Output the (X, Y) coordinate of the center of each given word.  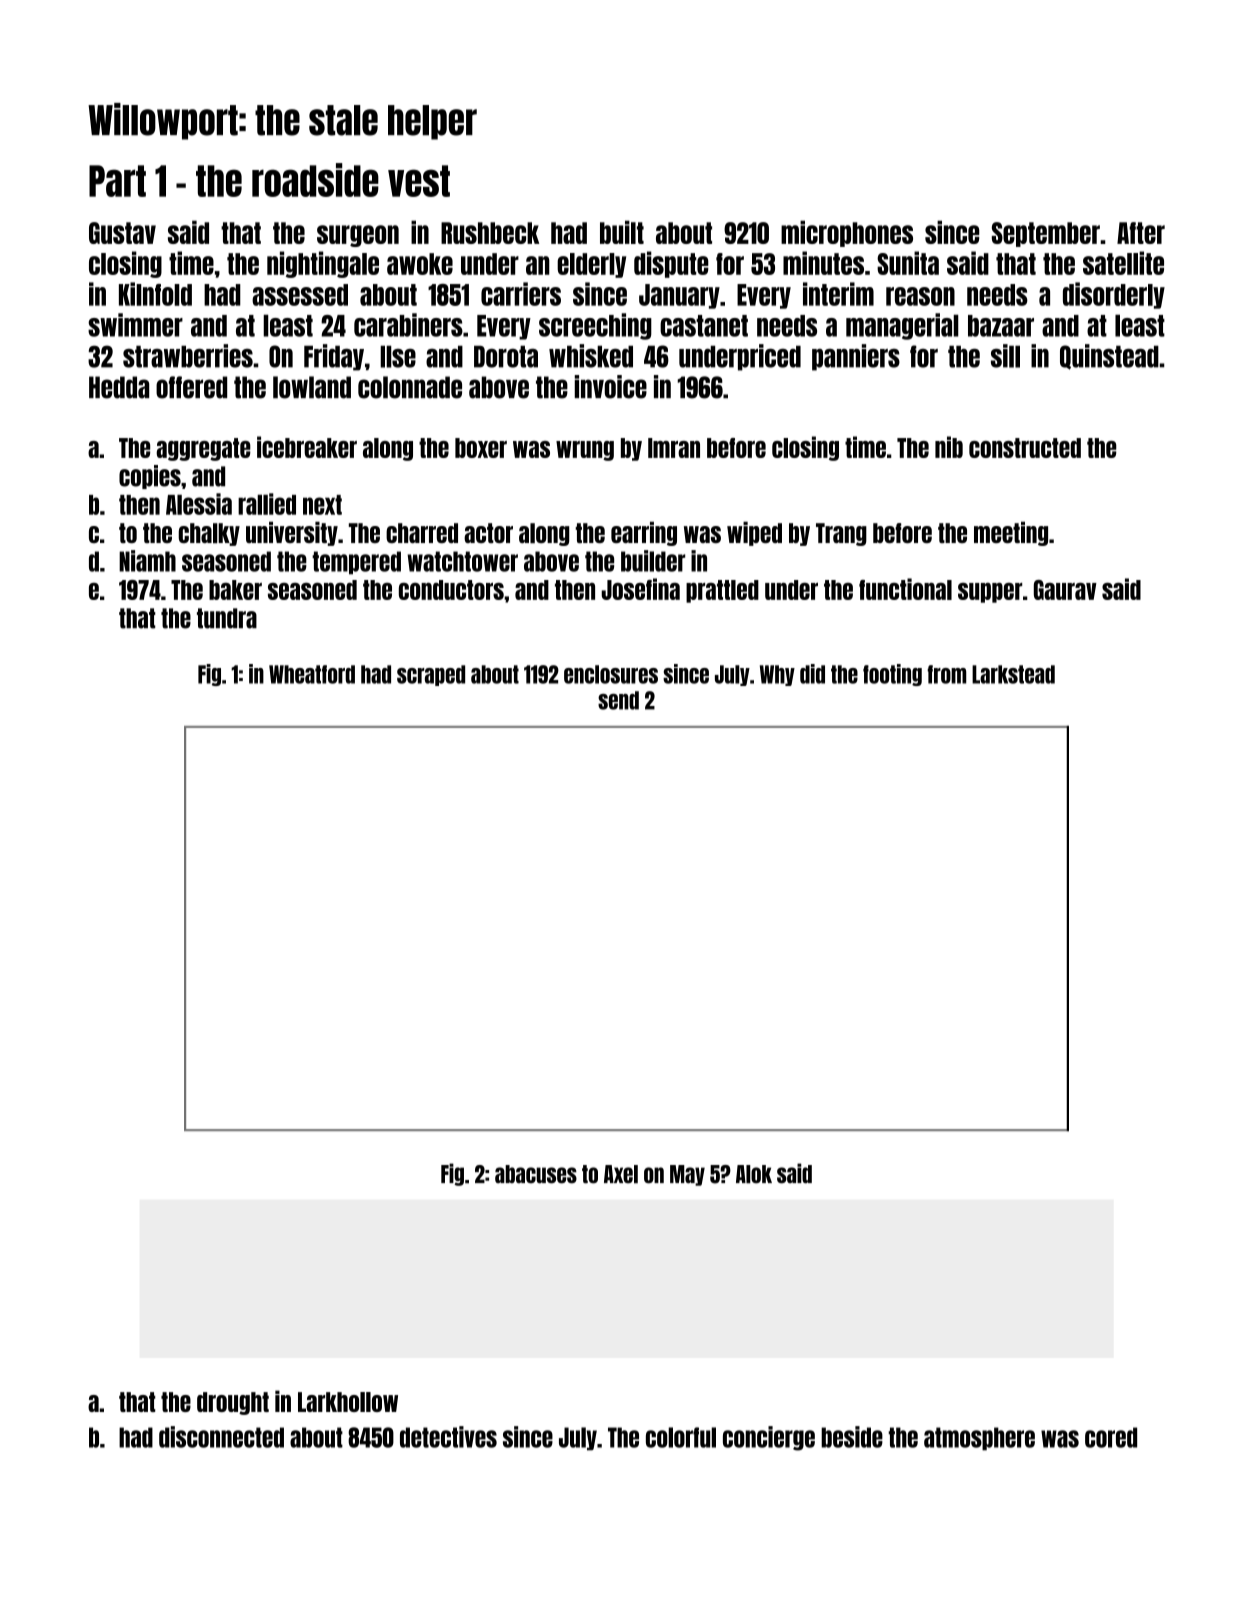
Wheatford (312, 674)
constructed (1025, 448)
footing (892, 675)
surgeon (358, 236)
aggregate (203, 449)
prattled (722, 591)
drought (233, 1403)
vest (419, 181)
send (618, 700)
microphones (847, 233)
